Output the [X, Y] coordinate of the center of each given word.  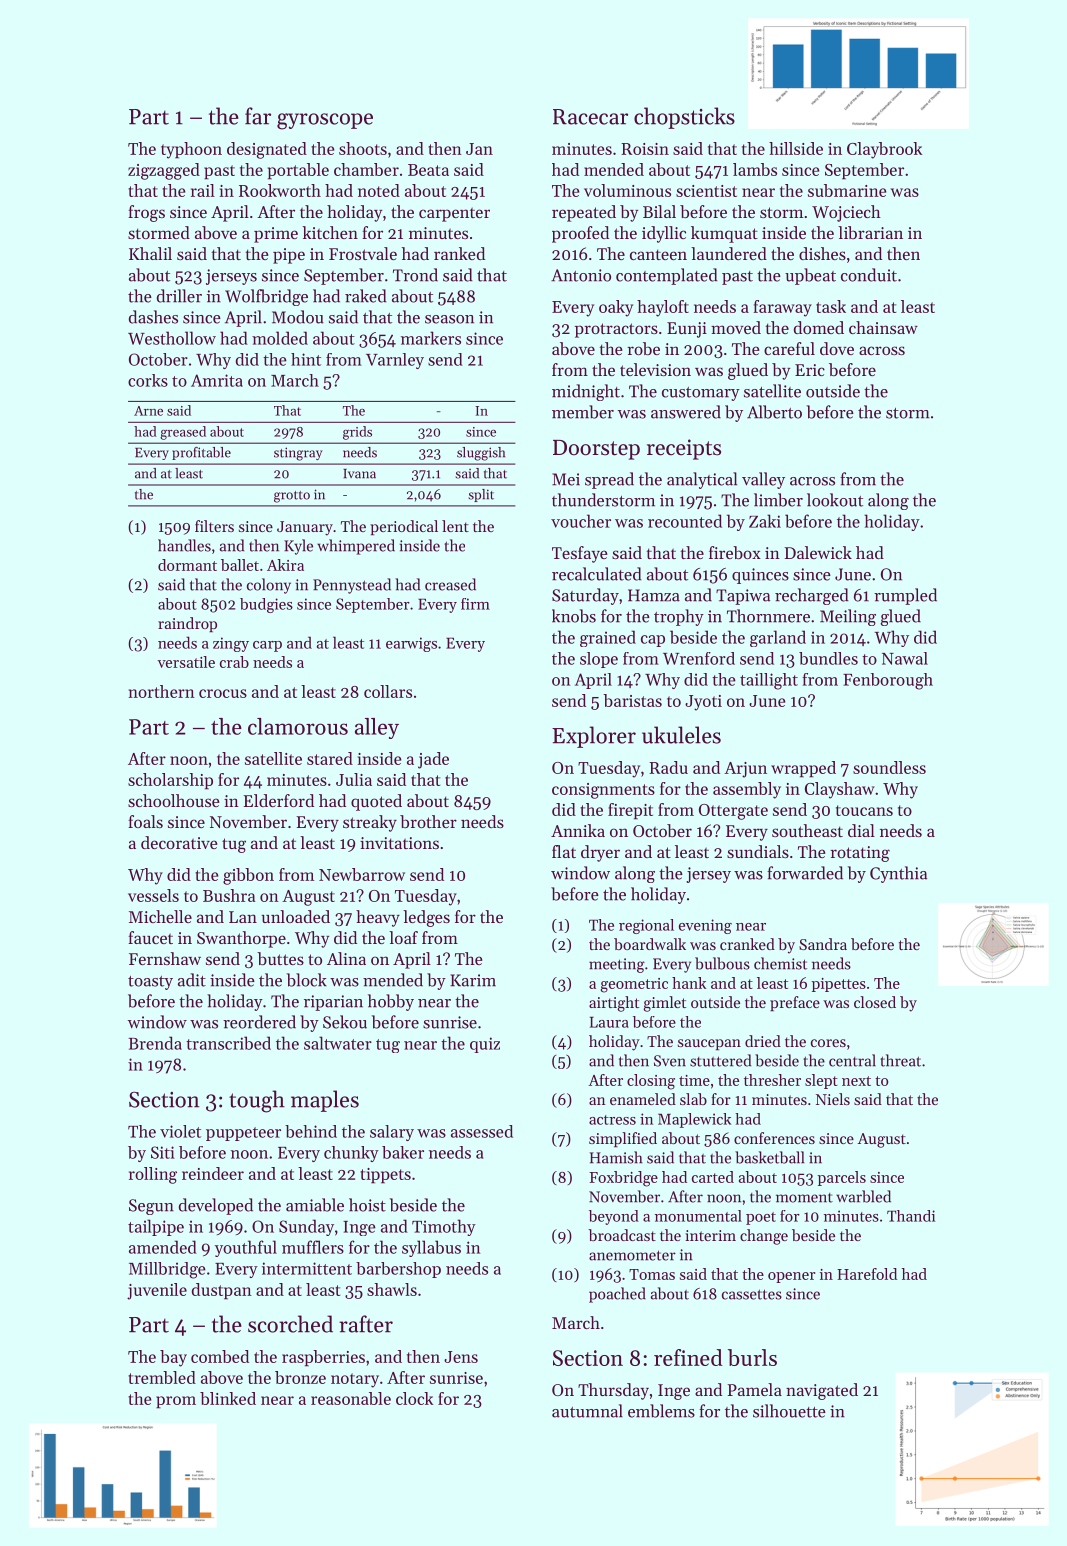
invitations [399, 843]
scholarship [170, 781]
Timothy [444, 1227]
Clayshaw [840, 790]
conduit [869, 275]
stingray [298, 454]
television [655, 369]
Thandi [911, 1216]
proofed [580, 234]
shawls [392, 1289]
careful [789, 348]
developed [216, 1206]
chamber [366, 169]
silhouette [789, 1411]
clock [414, 1398]
